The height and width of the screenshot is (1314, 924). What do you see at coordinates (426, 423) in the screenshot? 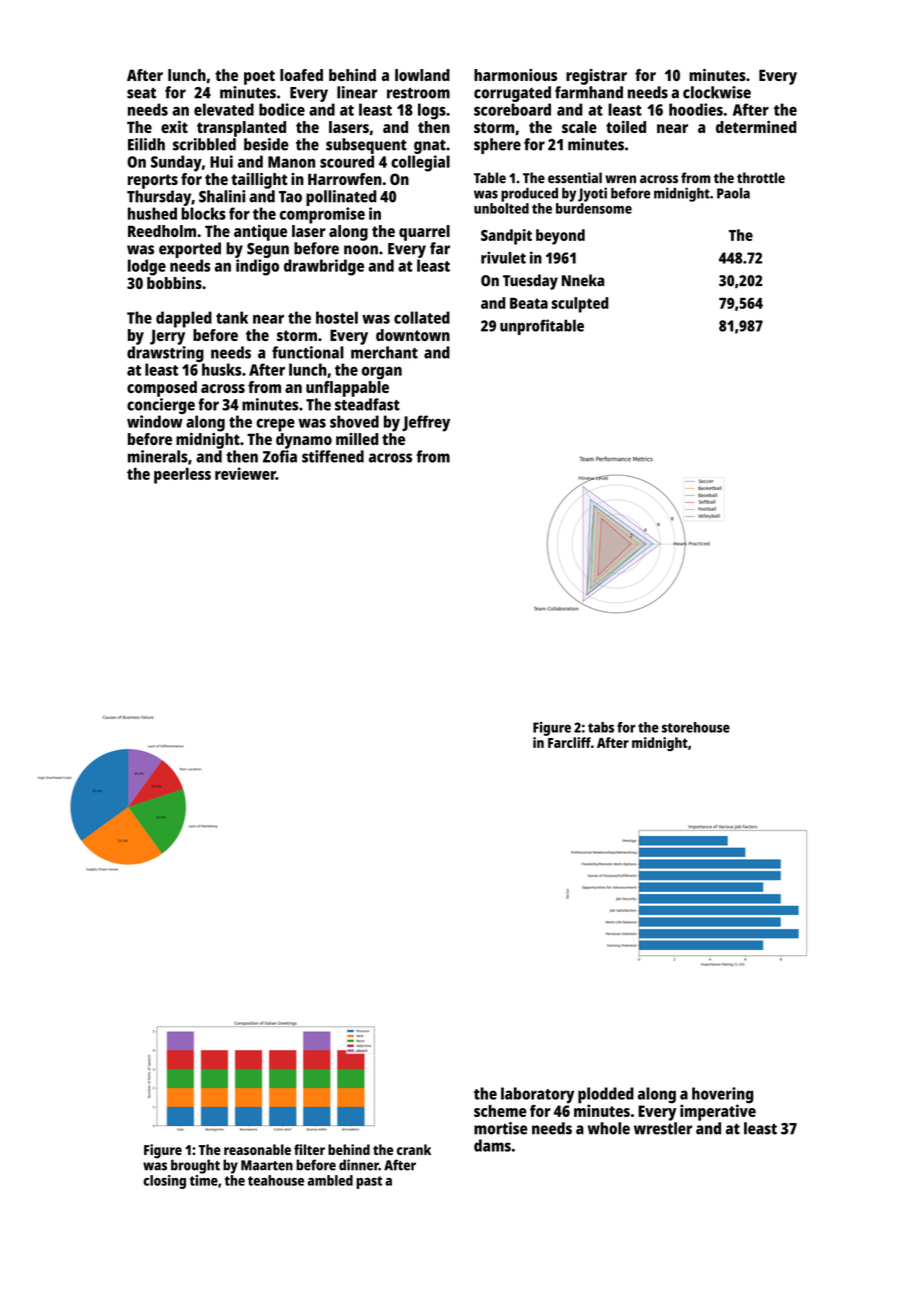
I see `Jeffrey` at bounding box center [426, 423].
